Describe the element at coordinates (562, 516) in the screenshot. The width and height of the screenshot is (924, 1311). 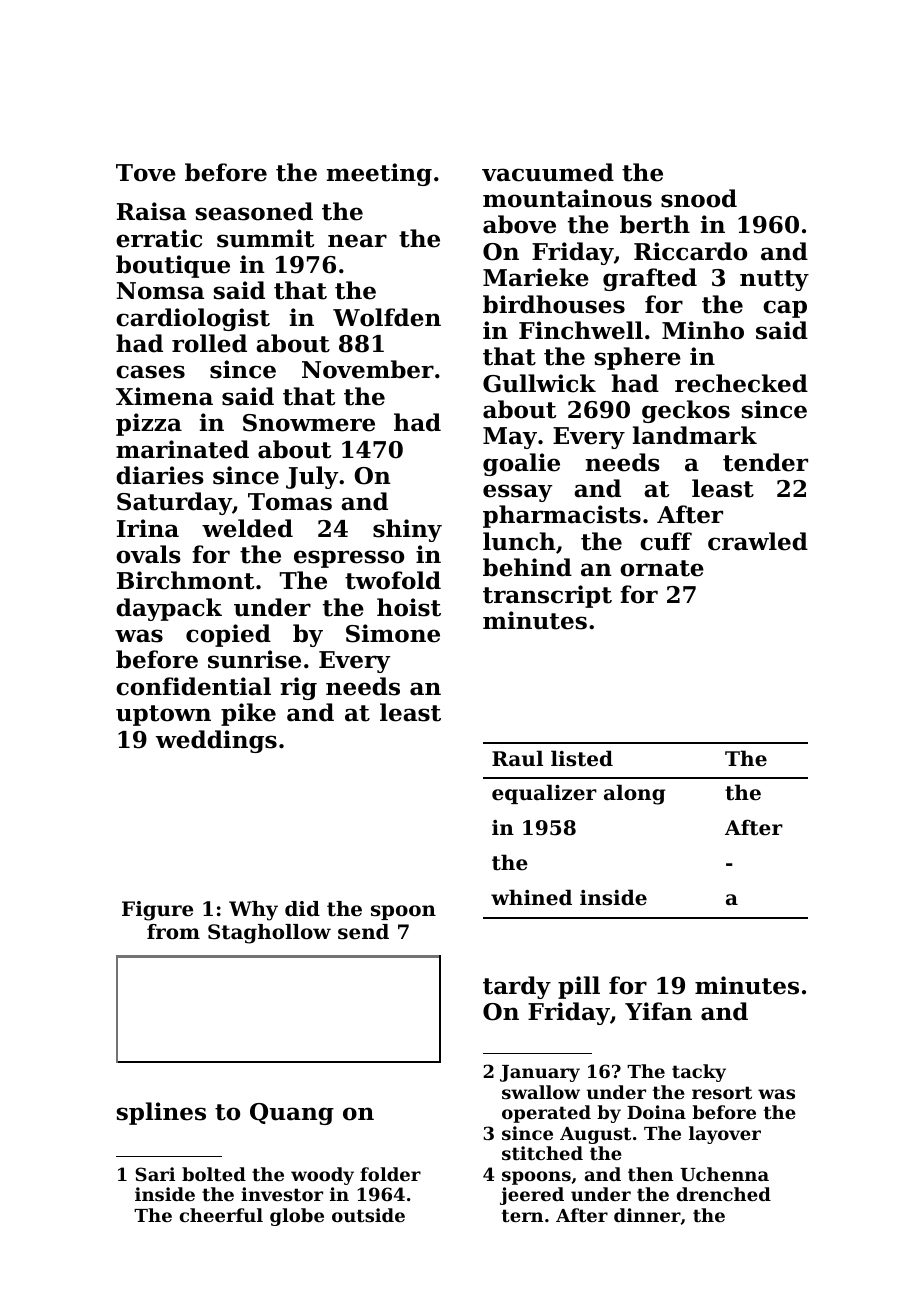
I see `pharmacists` at that location.
